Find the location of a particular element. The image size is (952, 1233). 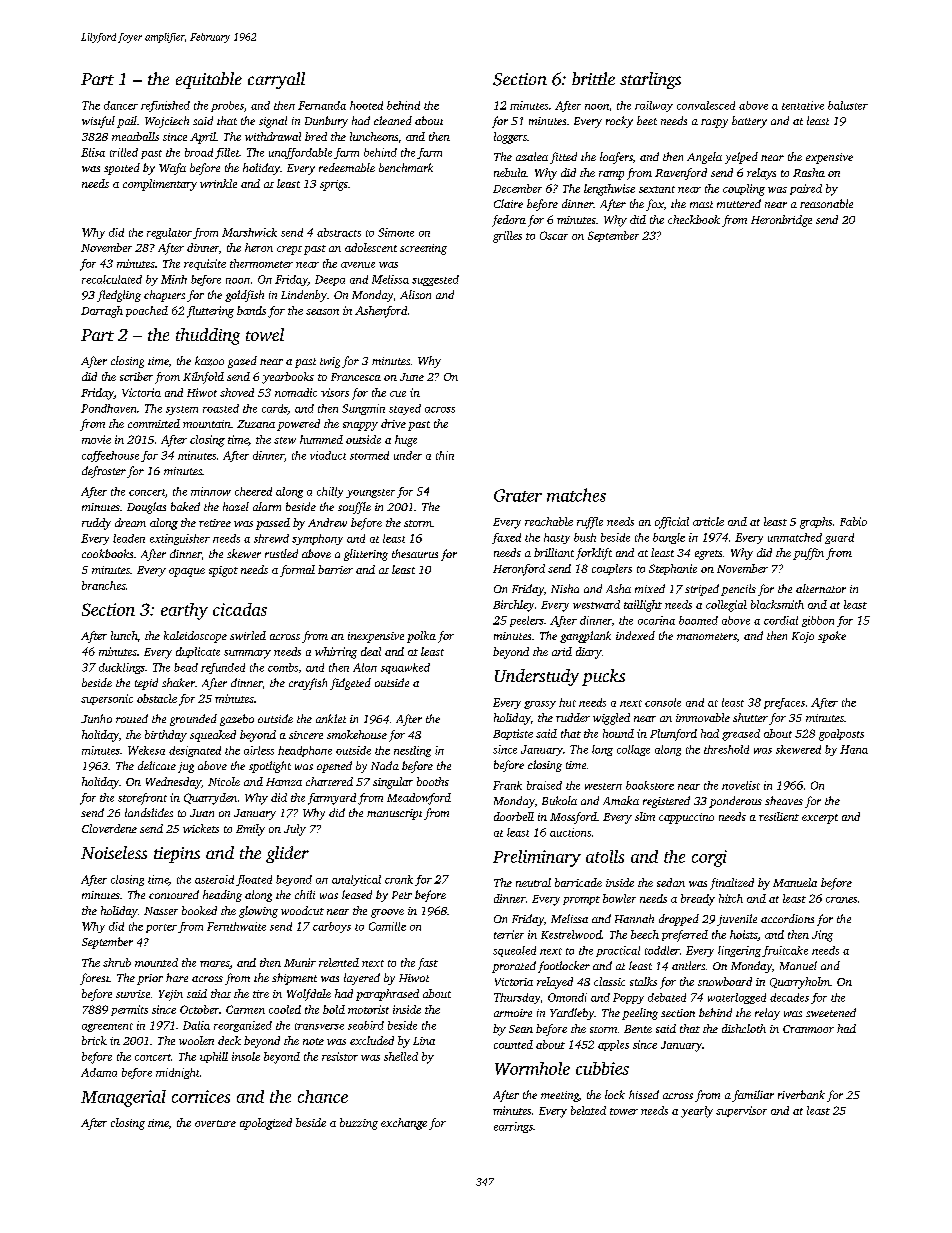

Oscar is located at coordinates (554, 235).
